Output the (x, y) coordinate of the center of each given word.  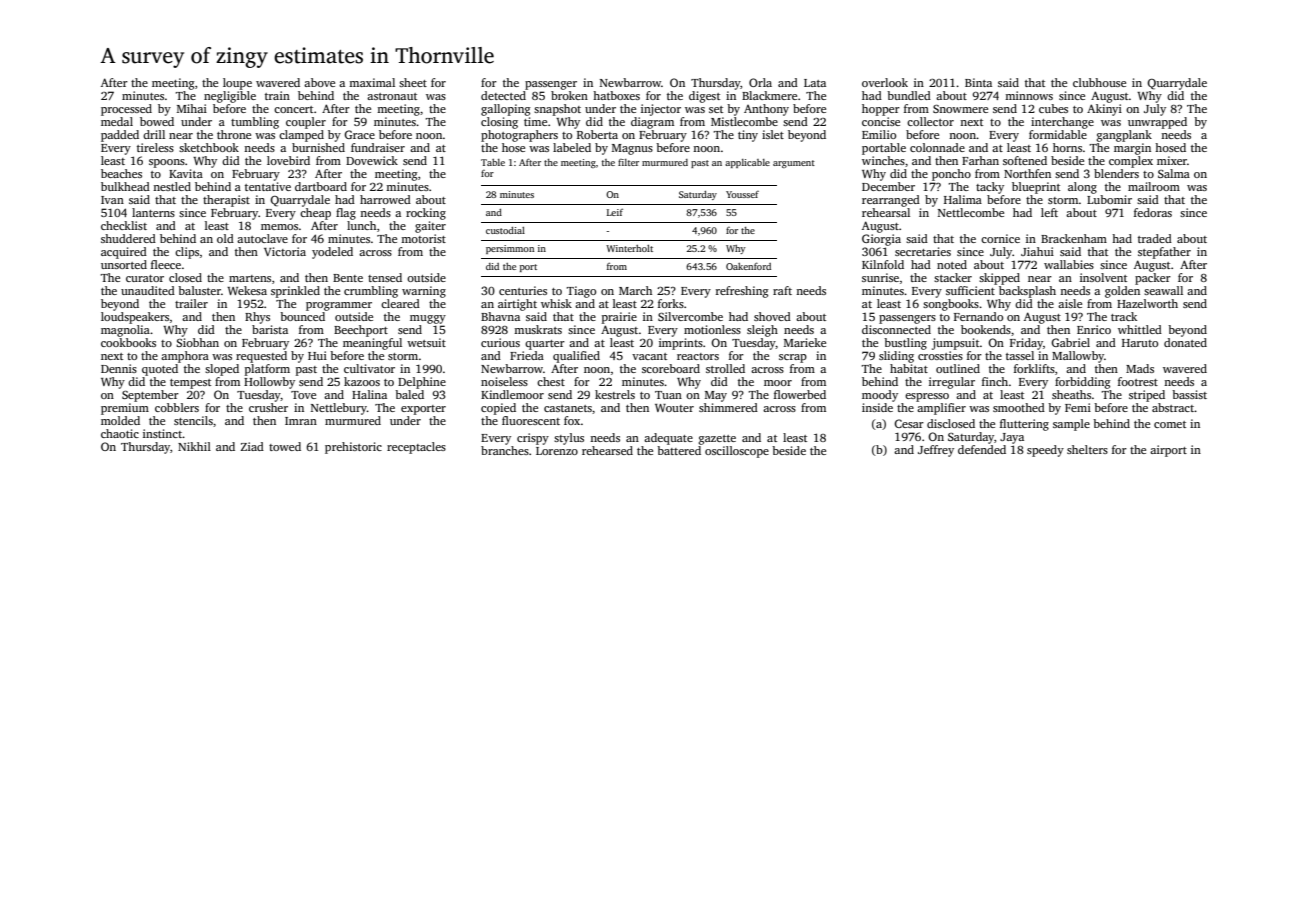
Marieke (805, 342)
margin (1132, 149)
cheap (315, 214)
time (535, 121)
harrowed (385, 199)
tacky (990, 188)
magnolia (125, 331)
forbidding (1083, 383)
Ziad (252, 446)
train (277, 95)
